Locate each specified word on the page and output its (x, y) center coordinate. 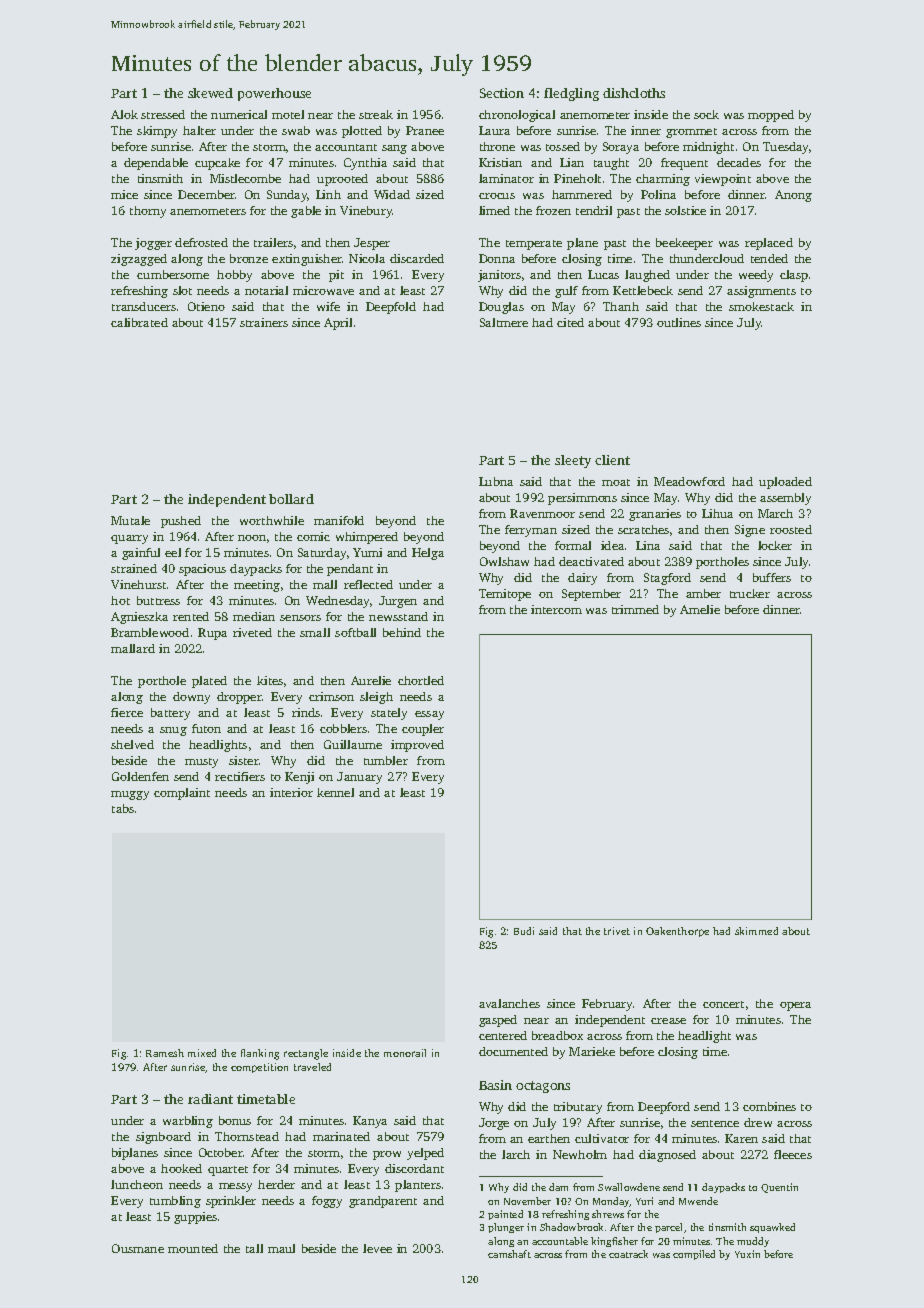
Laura (494, 130)
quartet (228, 1171)
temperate (534, 245)
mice (124, 194)
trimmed (635, 609)
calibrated (139, 322)
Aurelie (371, 680)
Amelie (700, 609)
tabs (123, 808)
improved (417, 746)
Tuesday (785, 148)
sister (244, 760)
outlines (679, 322)
